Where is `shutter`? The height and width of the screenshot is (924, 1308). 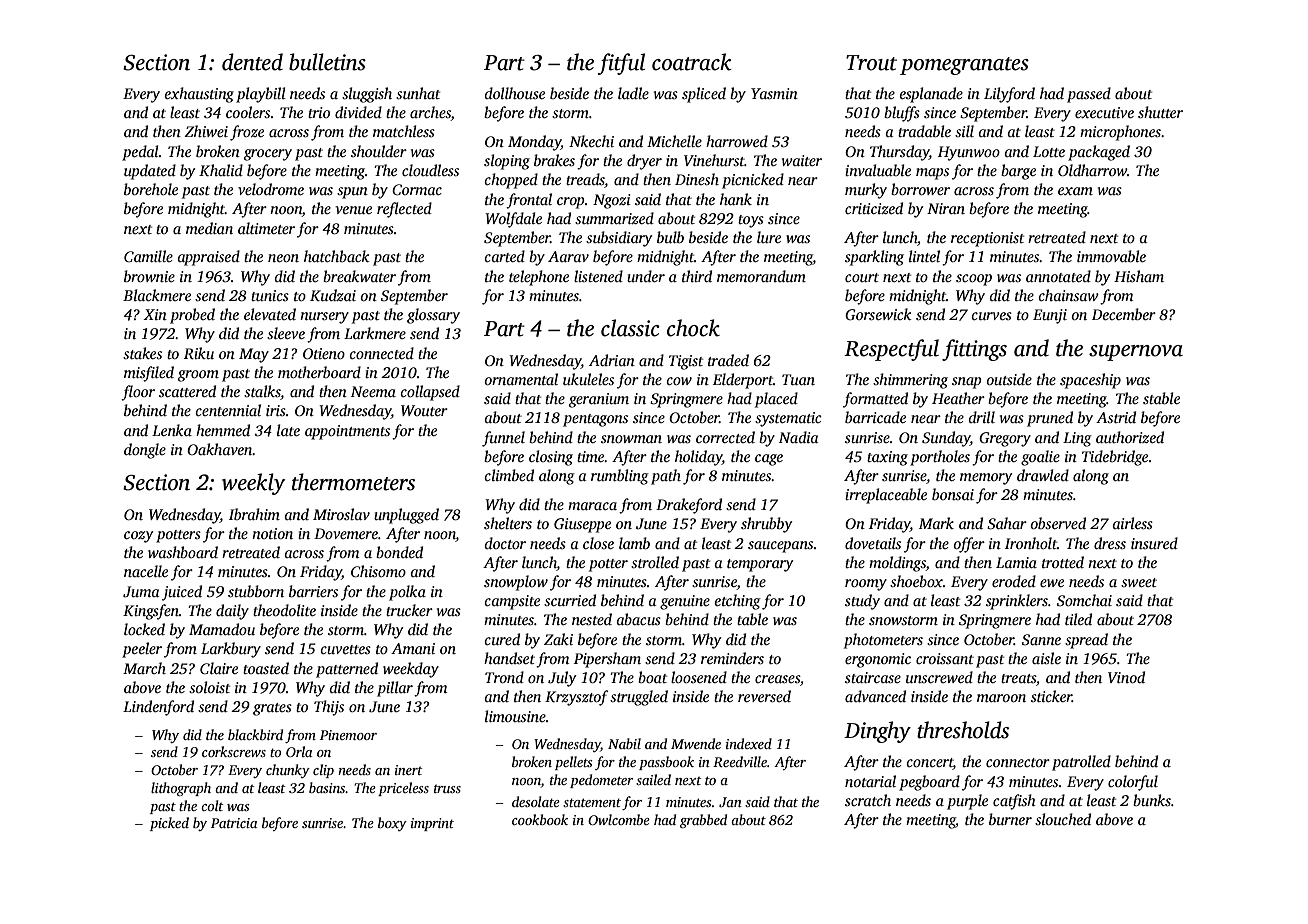 shutter is located at coordinates (1160, 112).
